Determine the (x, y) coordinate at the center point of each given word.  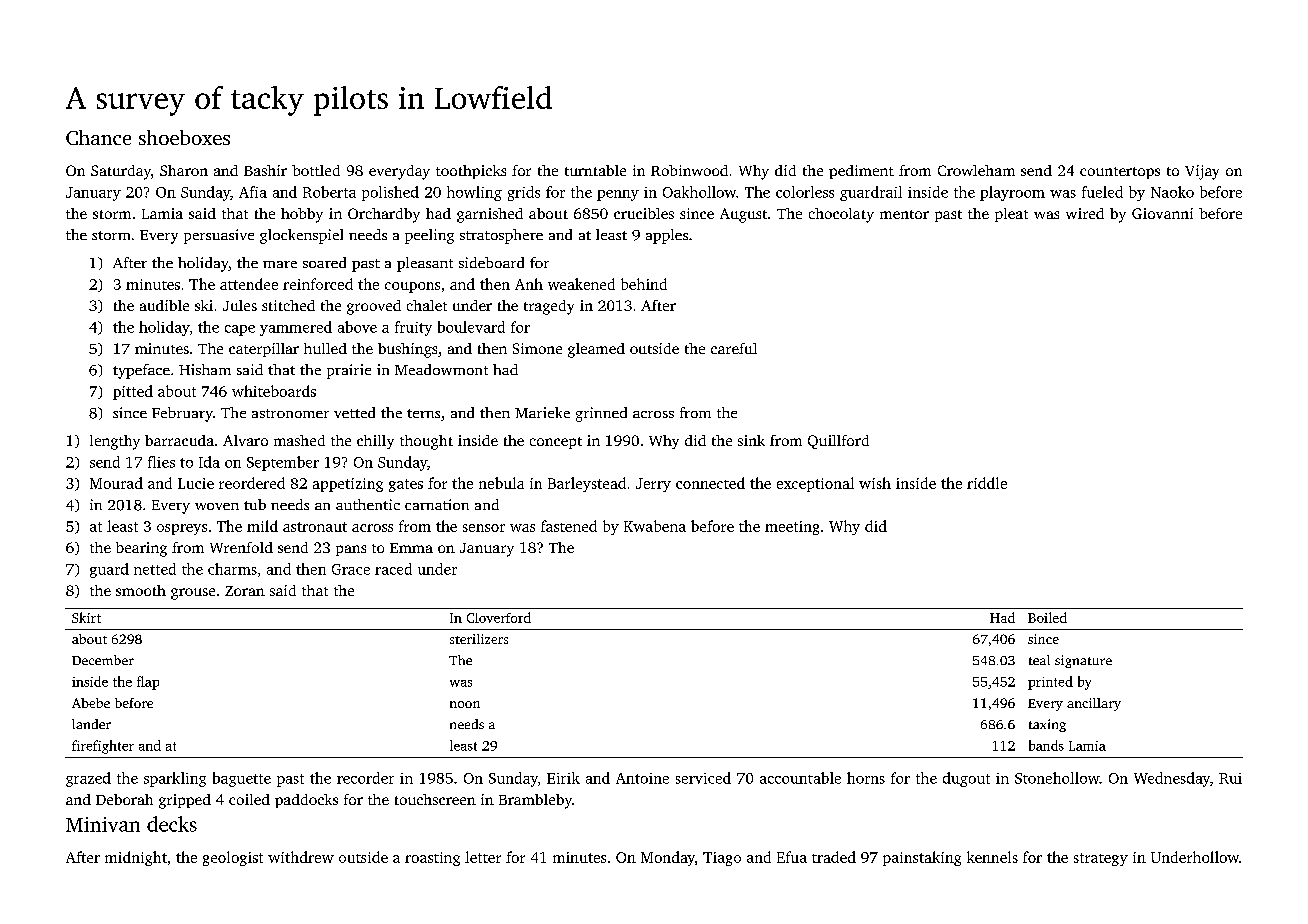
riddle (987, 483)
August (743, 215)
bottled (316, 170)
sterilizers (479, 639)
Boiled (1047, 617)
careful (734, 348)
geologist (233, 858)
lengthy (115, 442)
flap (148, 683)
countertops (1120, 173)
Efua (792, 857)
